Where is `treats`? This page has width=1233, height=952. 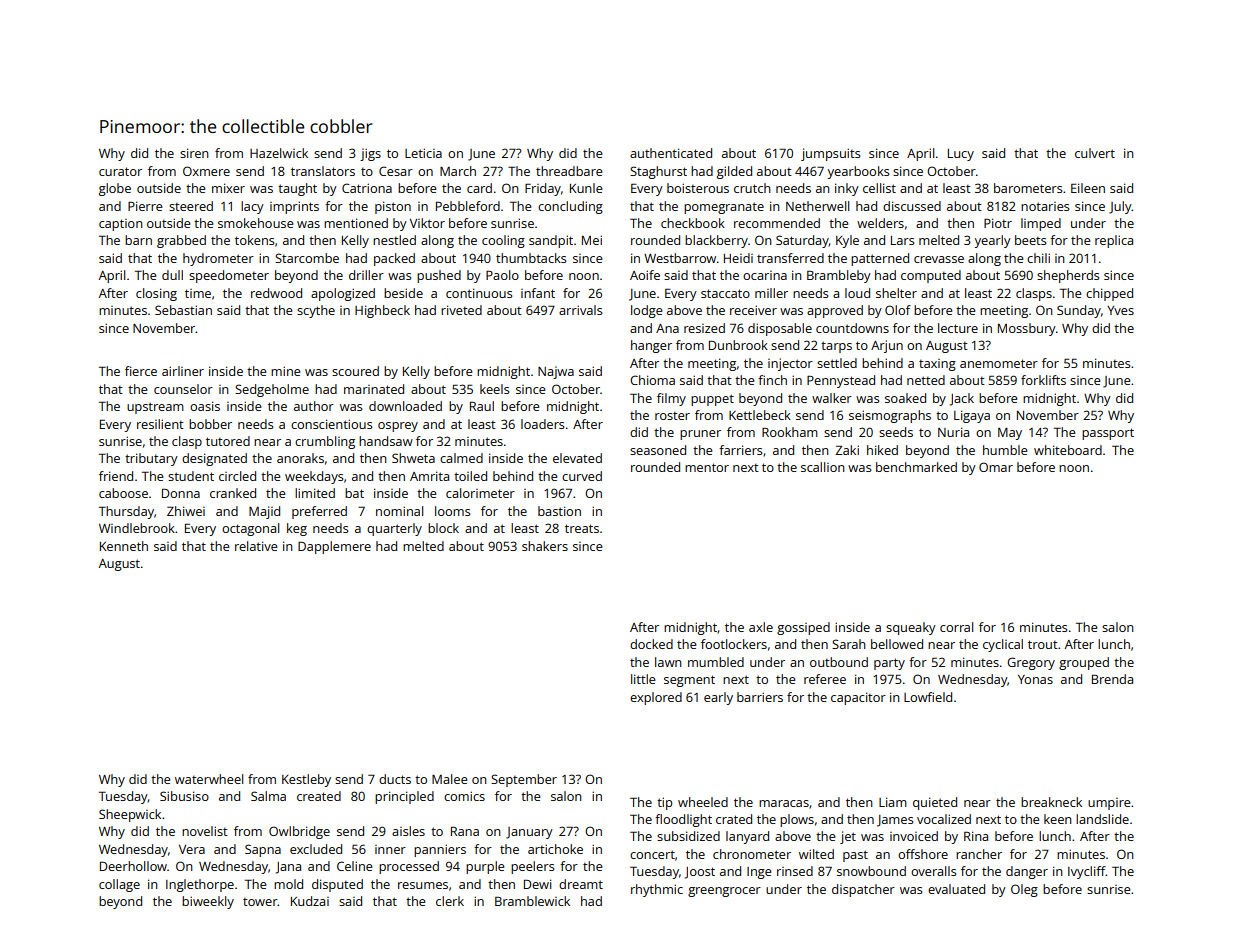 treats is located at coordinates (582, 528).
